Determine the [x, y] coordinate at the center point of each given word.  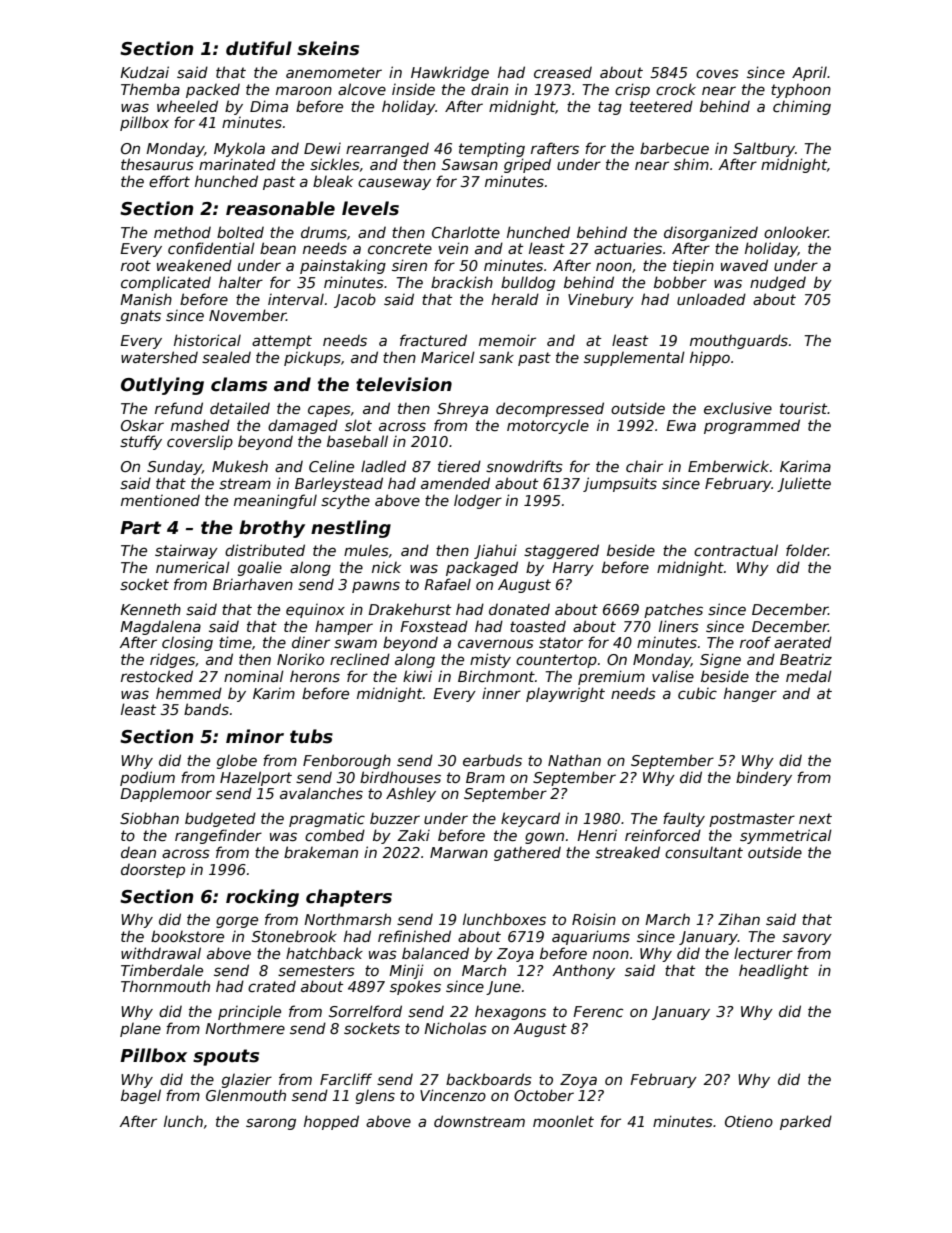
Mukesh [240, 466]
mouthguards [739, 341]
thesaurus [157, 164]
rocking [262, 898]
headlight [774, 971]
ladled [383, 466]
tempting [492, 149]
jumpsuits [620, 484]
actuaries [628, 248]
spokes [415, 987]
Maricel [448, 357]
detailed [240, 408]
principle [249, 1012]
